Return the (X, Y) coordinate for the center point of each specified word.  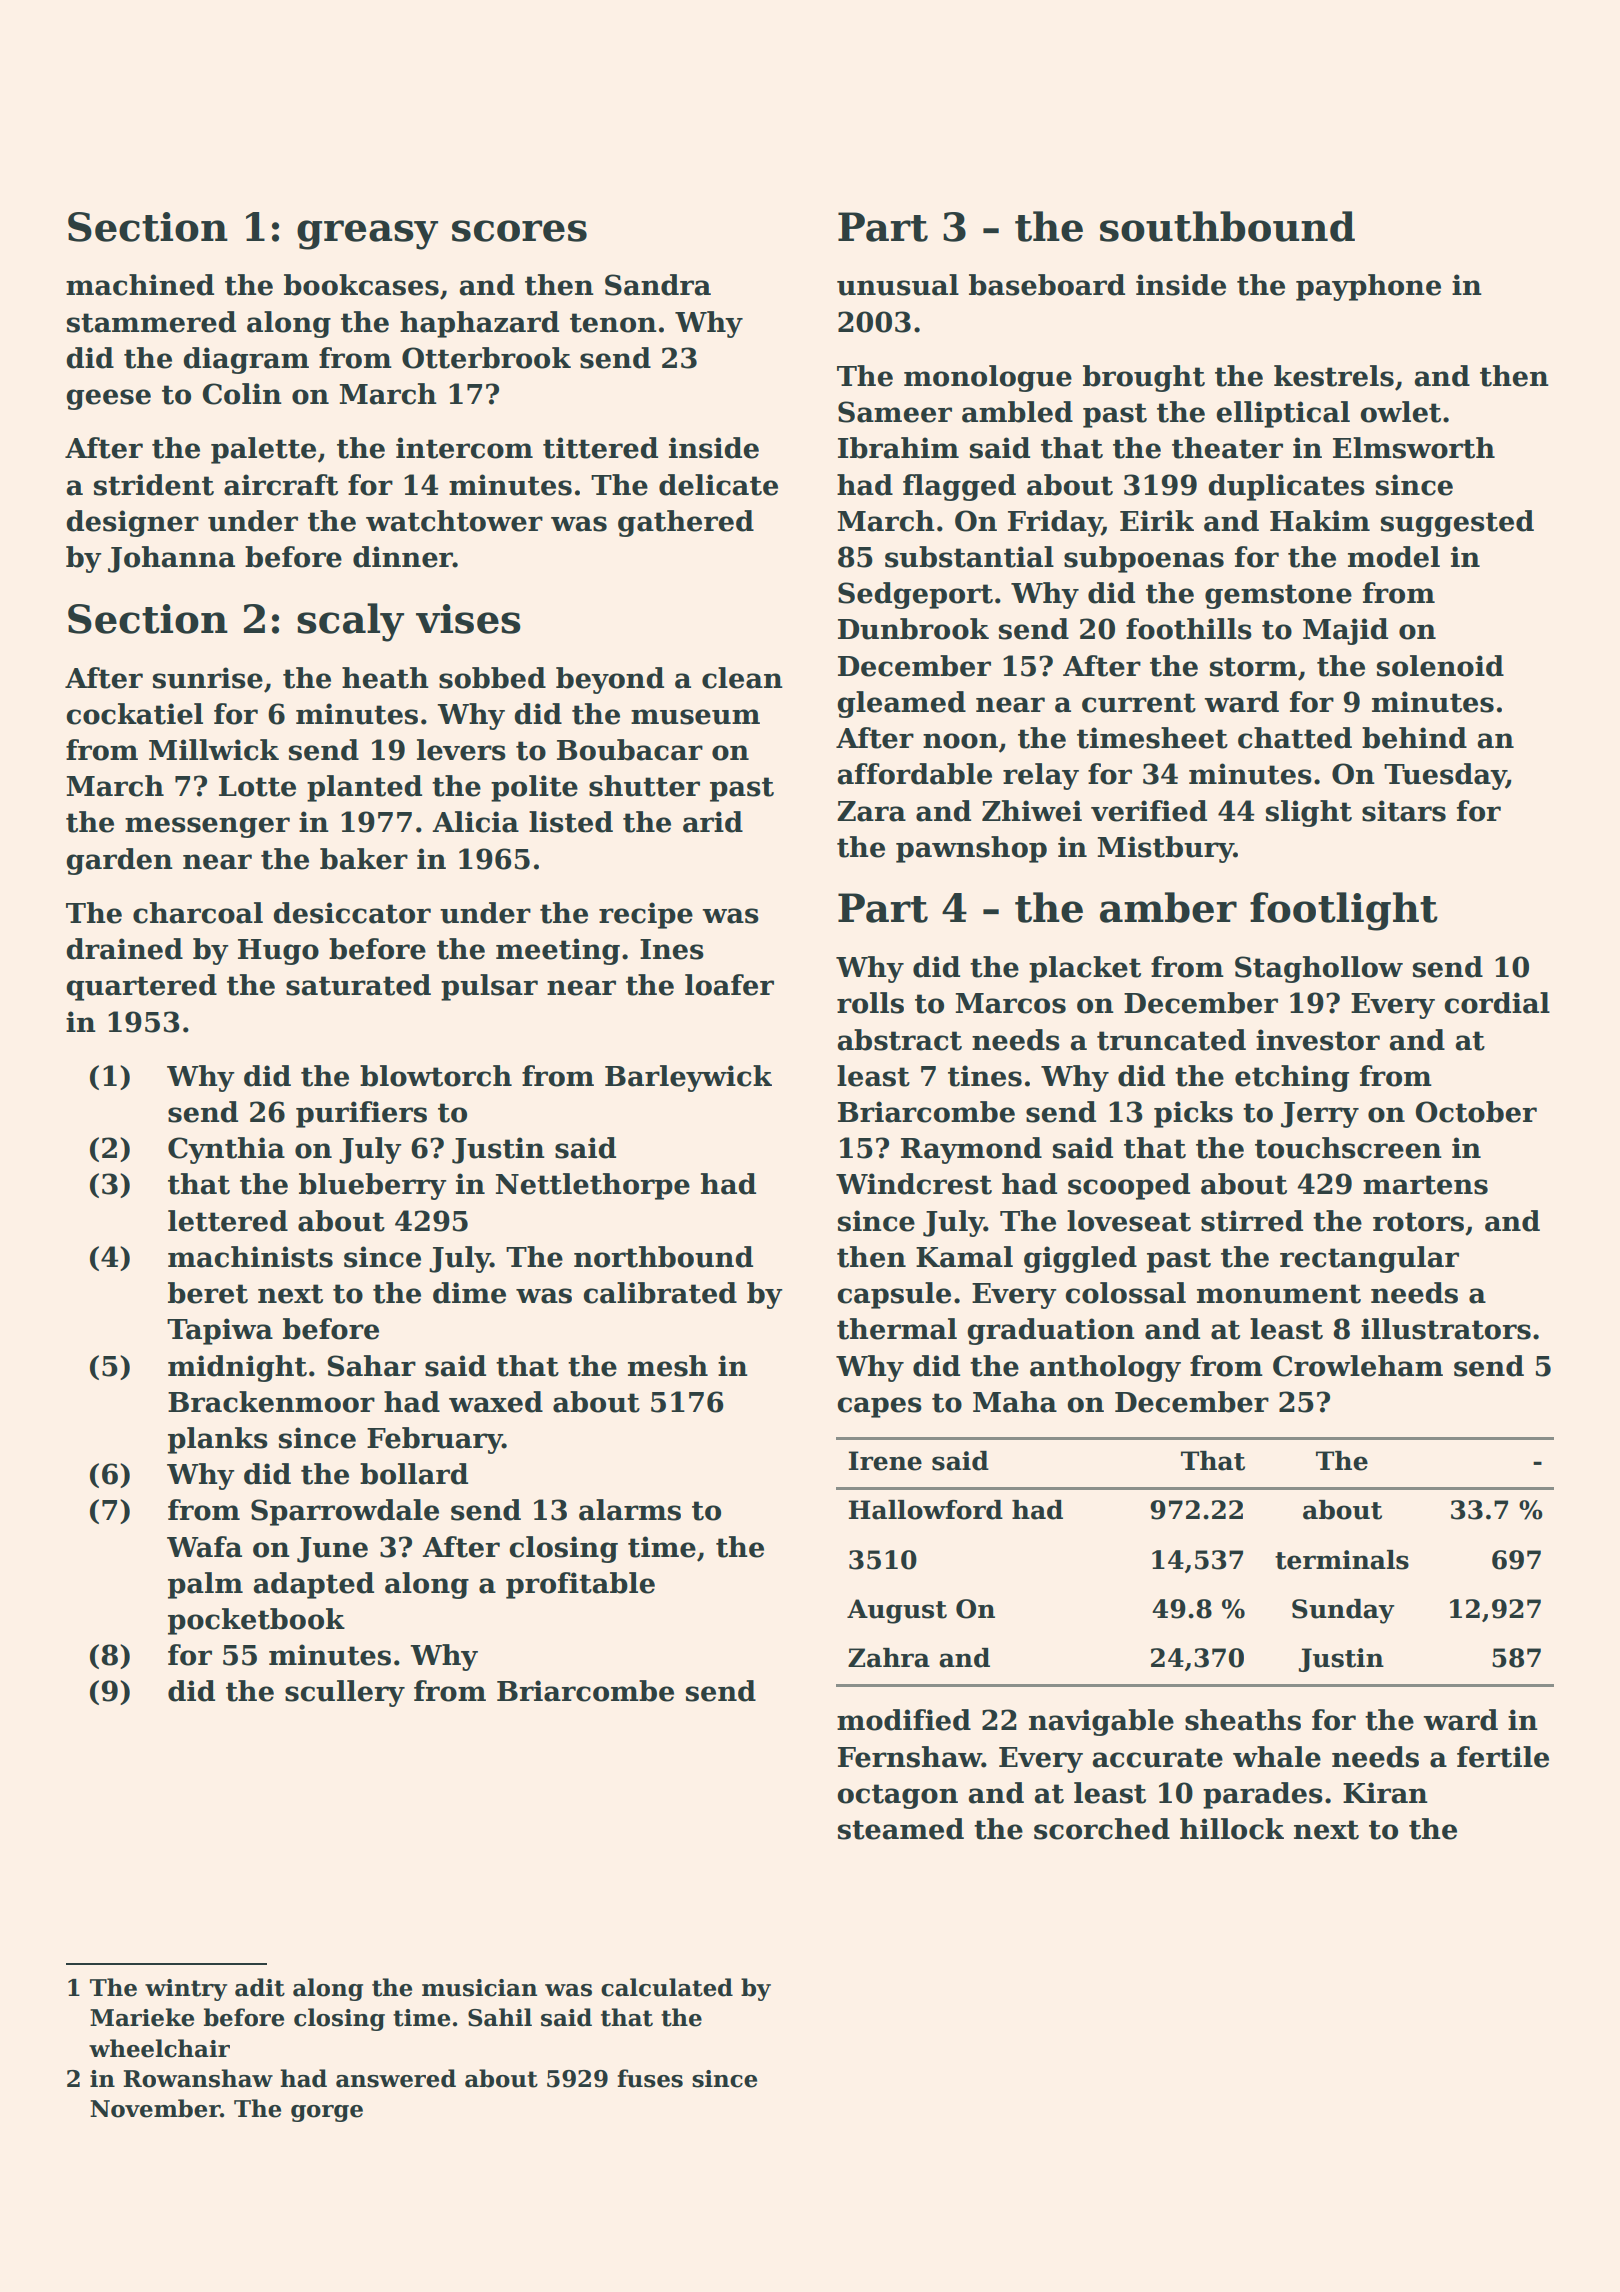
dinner (403, 557)
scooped (1129, 1186)
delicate (718, 485)
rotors (1418, 1222)
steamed (901, 1829)
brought (1144, 378)
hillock (1232, 1829)
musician (479, 1988)
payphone (1368, 287)
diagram (246, 360)
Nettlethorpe (593, 1186)
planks (218, 1440)
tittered (600, 448)
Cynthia (226, 1150)
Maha (1015, 1402)
